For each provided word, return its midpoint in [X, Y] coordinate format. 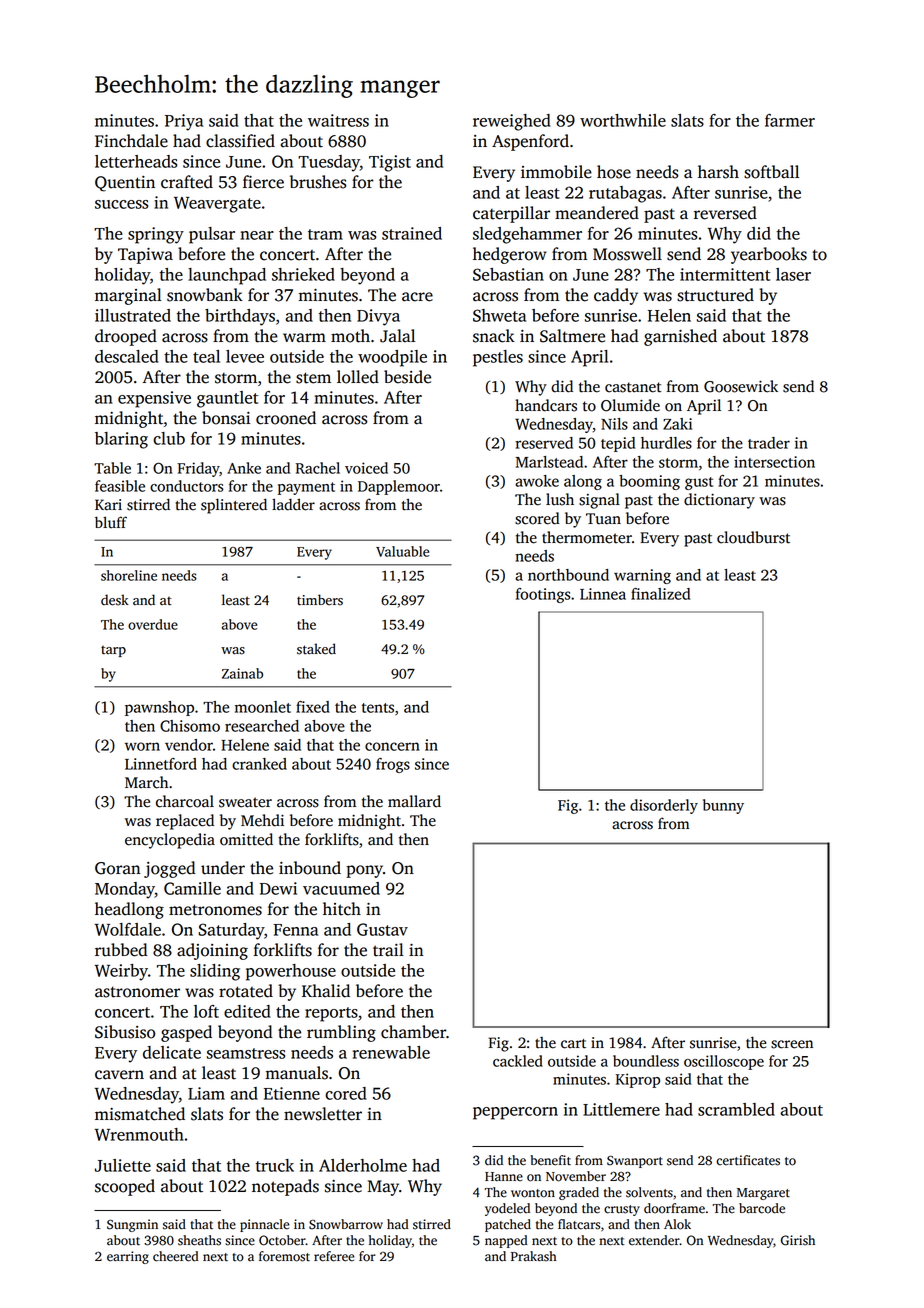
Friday [198, 469]
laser [793, 274]
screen [792, 1044]
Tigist [390, 163]
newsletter [323, 1114]
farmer [790, 120]
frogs [393, 765]
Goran [117, 868]
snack [494, 336]
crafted [187, 182]
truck [275, 1165]
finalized [660, 594]
